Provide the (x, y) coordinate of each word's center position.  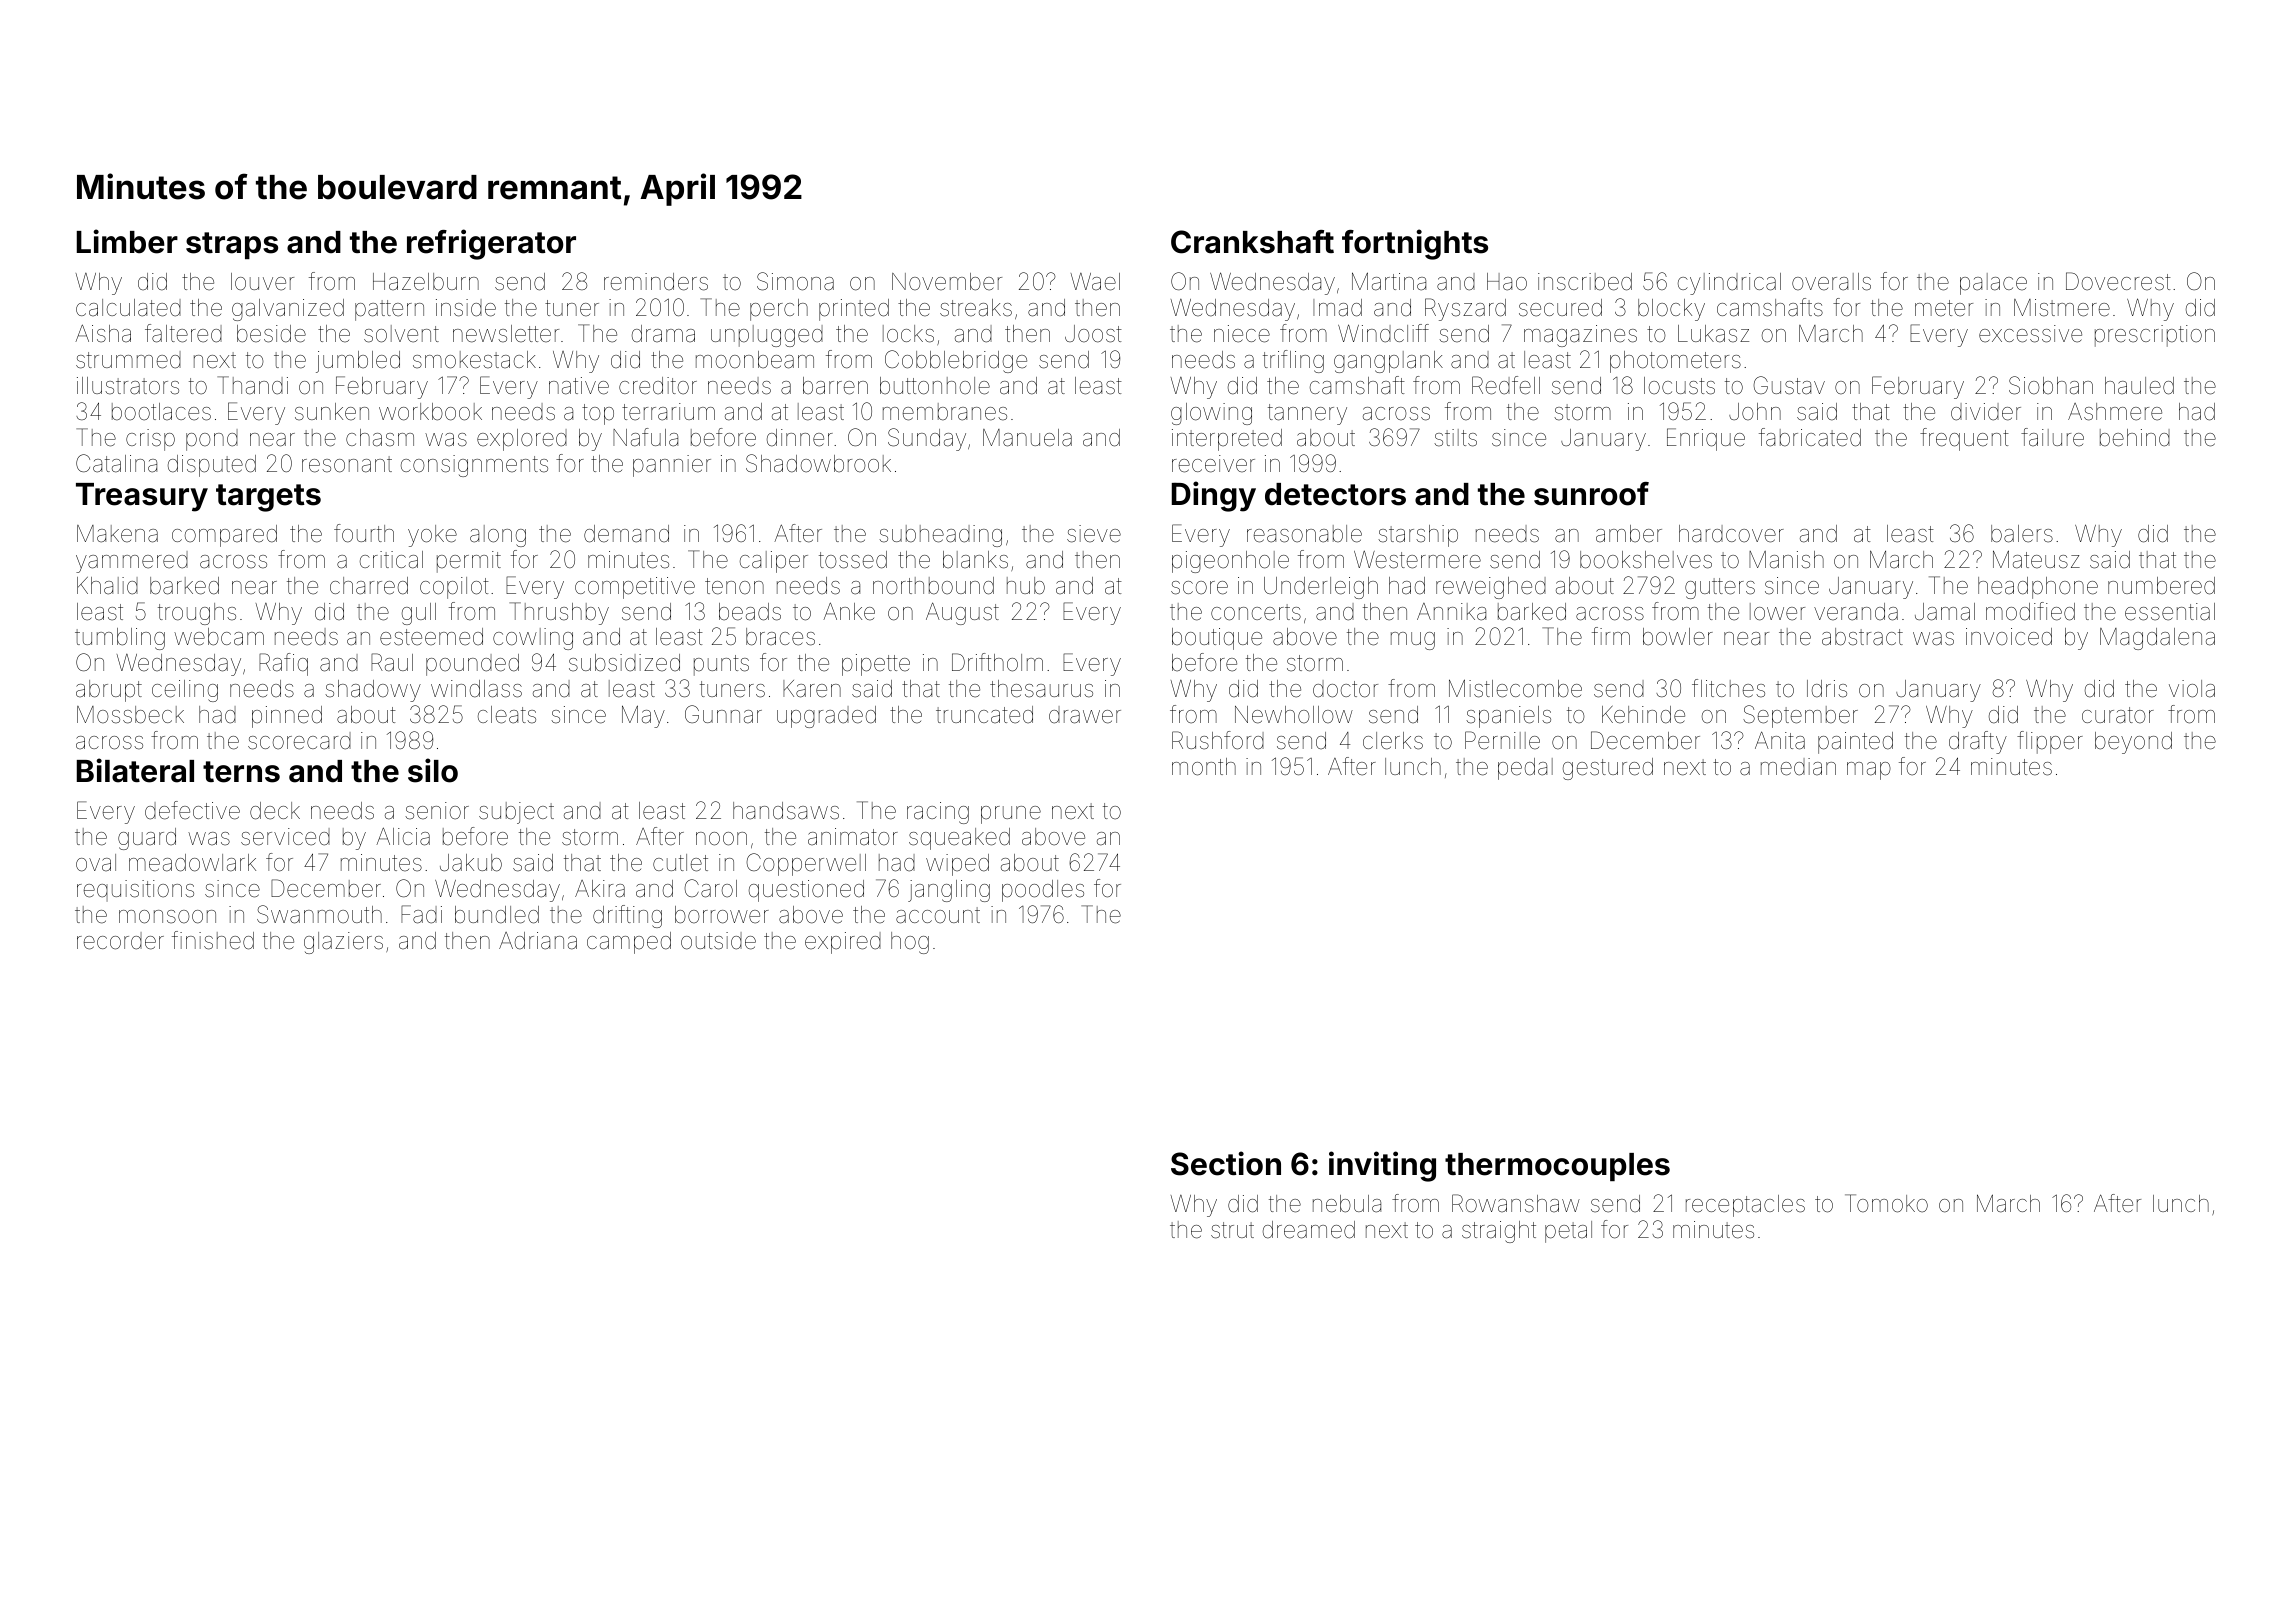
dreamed (1309, 1230)
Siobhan (2051, 385)
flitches (1728, 688)
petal (1568, 1232)
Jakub (471, 863)
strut (1232, 1230)
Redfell (1506, 385)
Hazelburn (426, 282)
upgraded (826, 717)
